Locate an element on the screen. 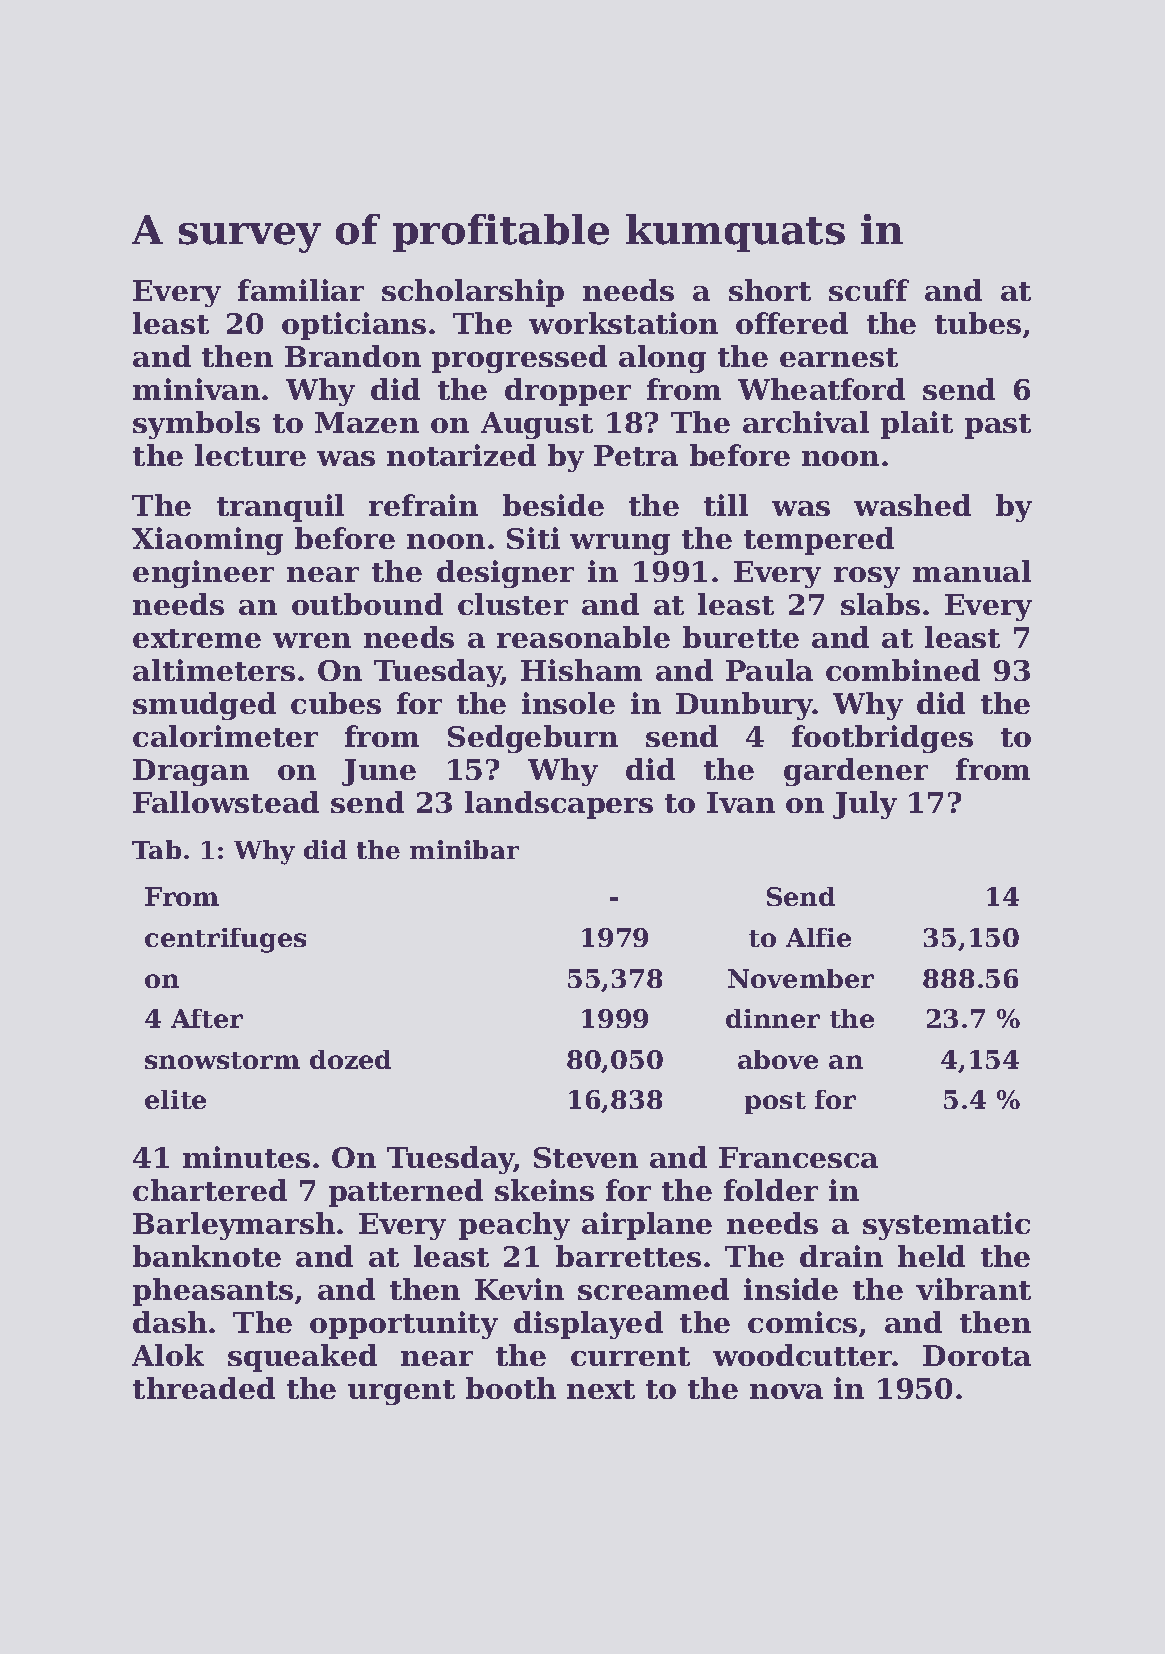 The width and height of the screenshot is (1165, 1654). familiar is located at coordinates (301, 290).
